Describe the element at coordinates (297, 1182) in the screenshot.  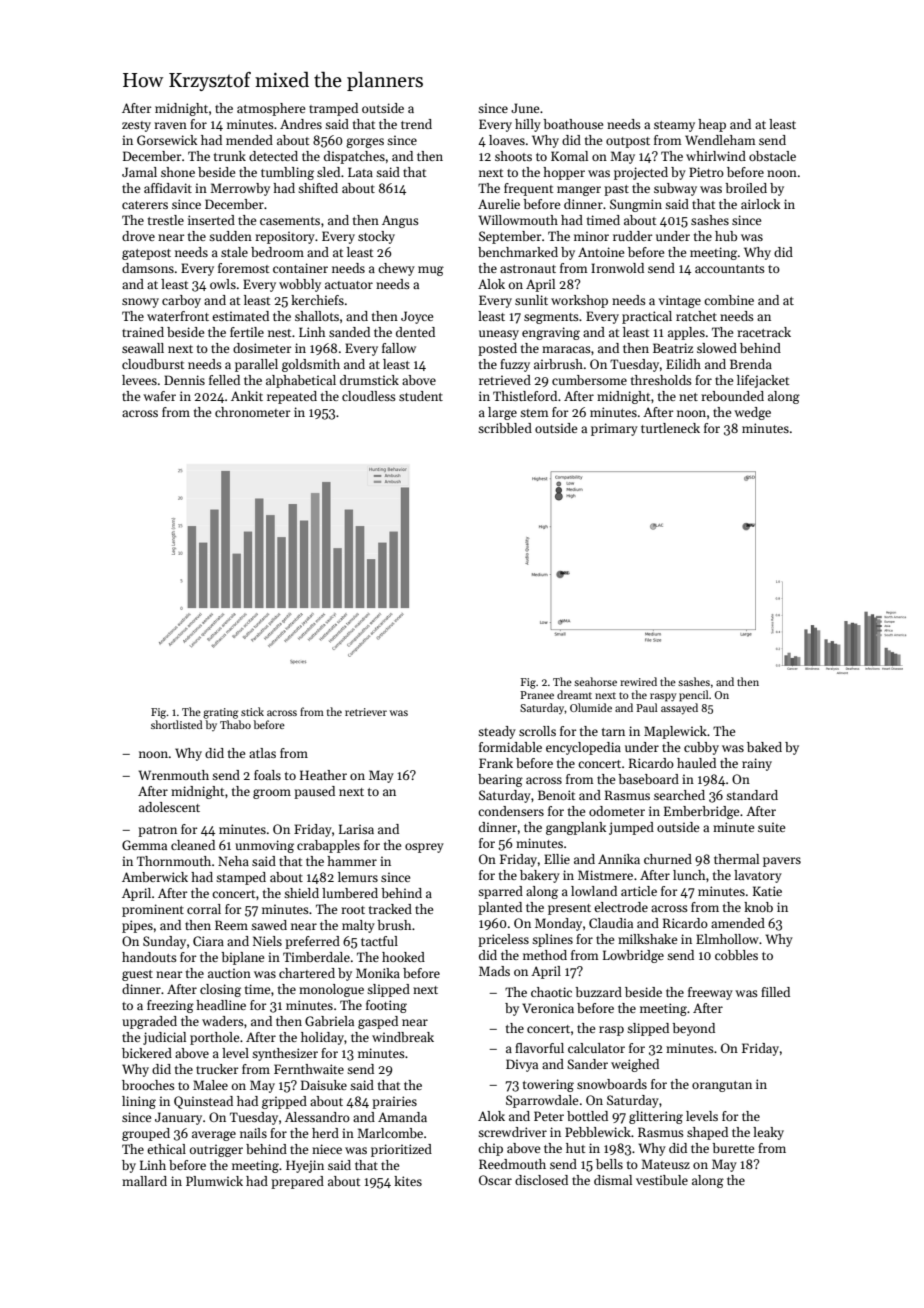
I see `prepared` at that location.
